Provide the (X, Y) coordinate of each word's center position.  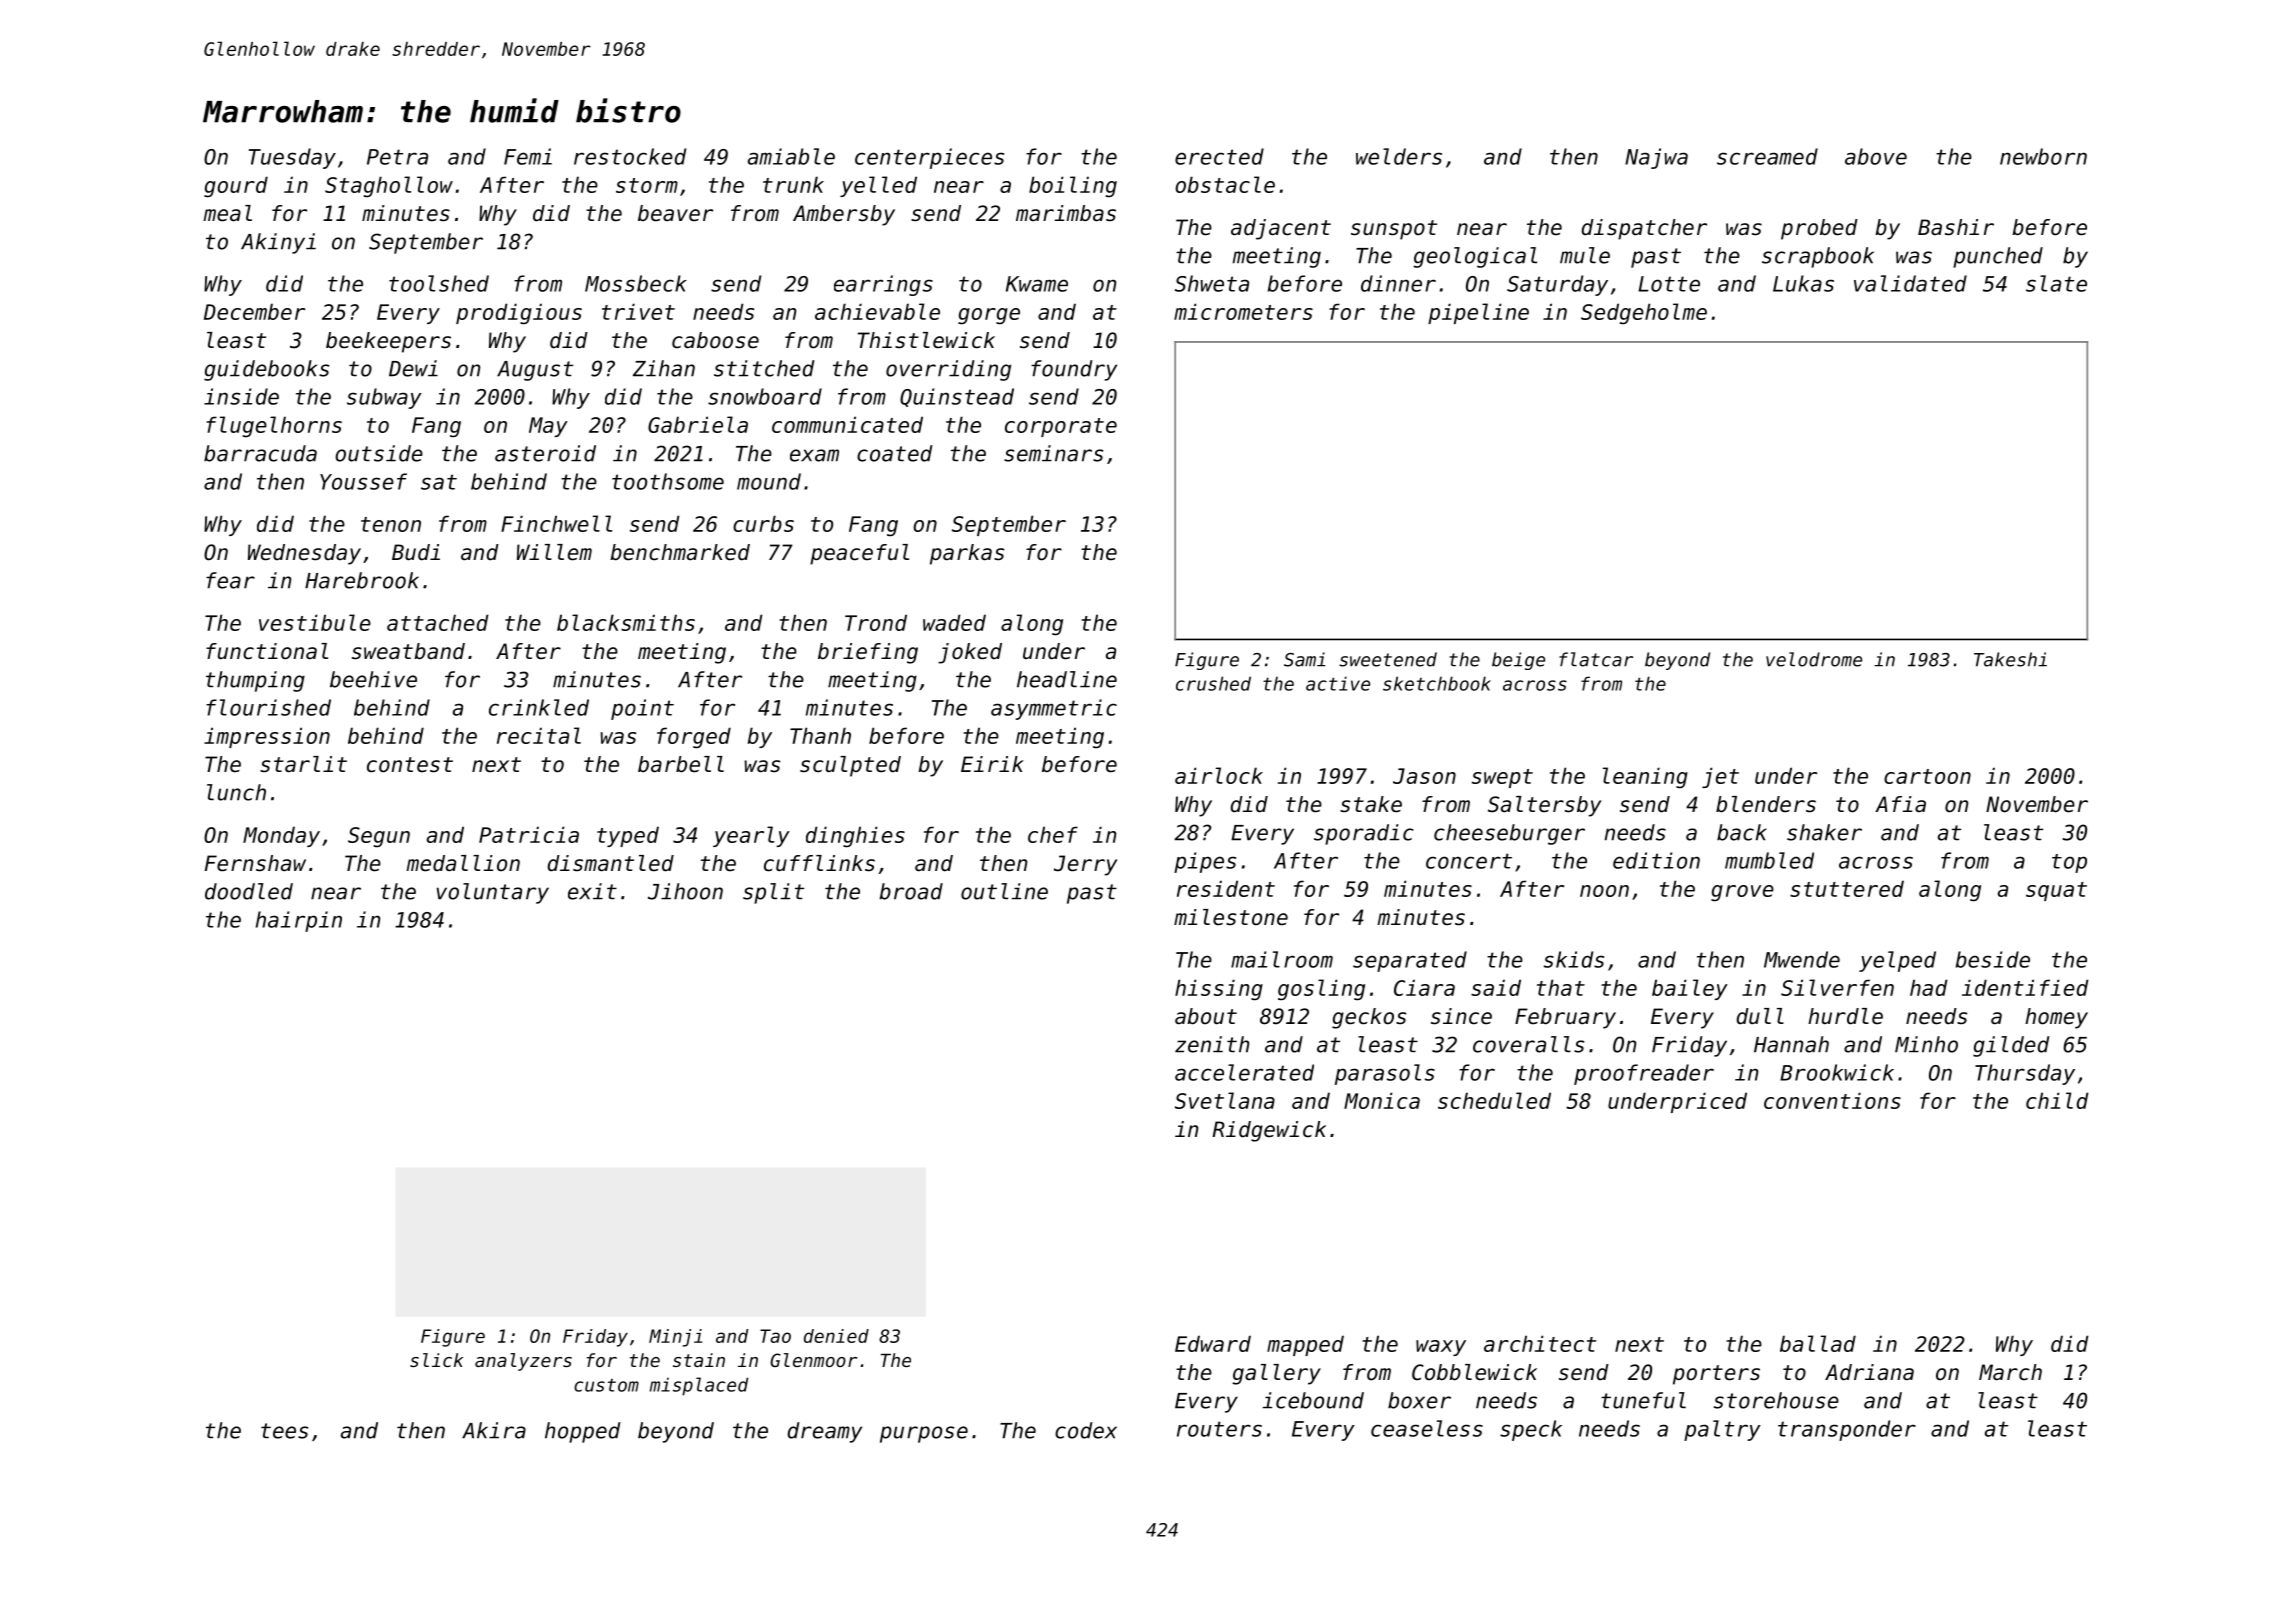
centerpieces (929, 158)
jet (1720, 777)
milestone (1231, 917)
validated (1910, 283)
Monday (281, 836)
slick (436, 1360)
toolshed (439, 283)
